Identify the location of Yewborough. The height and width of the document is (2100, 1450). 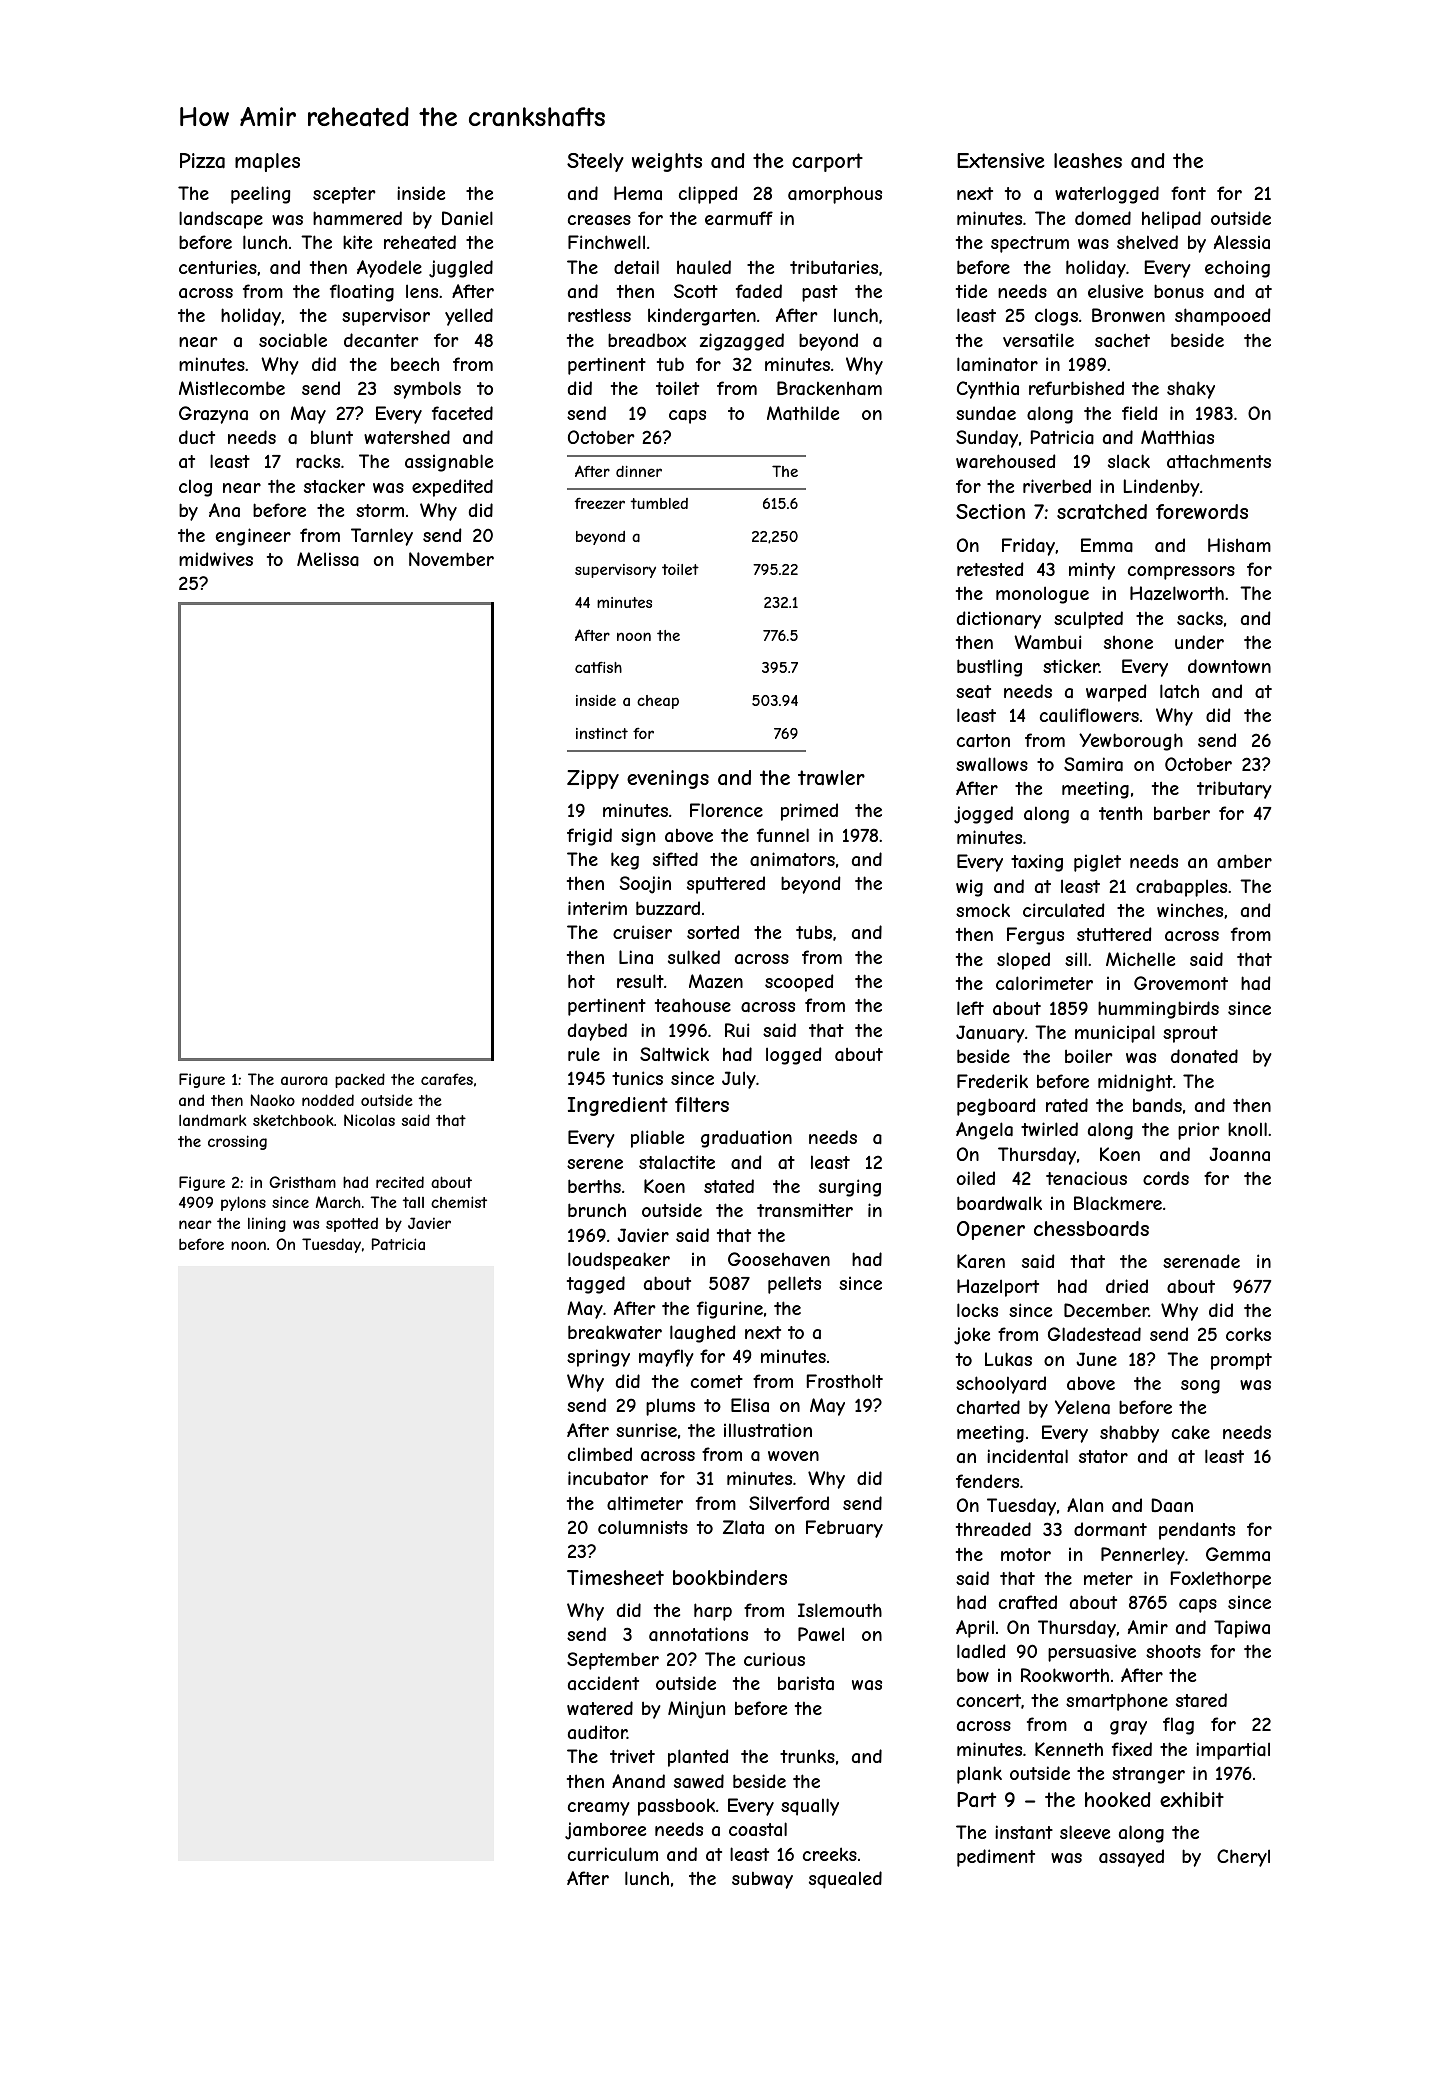
(1131, 742).
